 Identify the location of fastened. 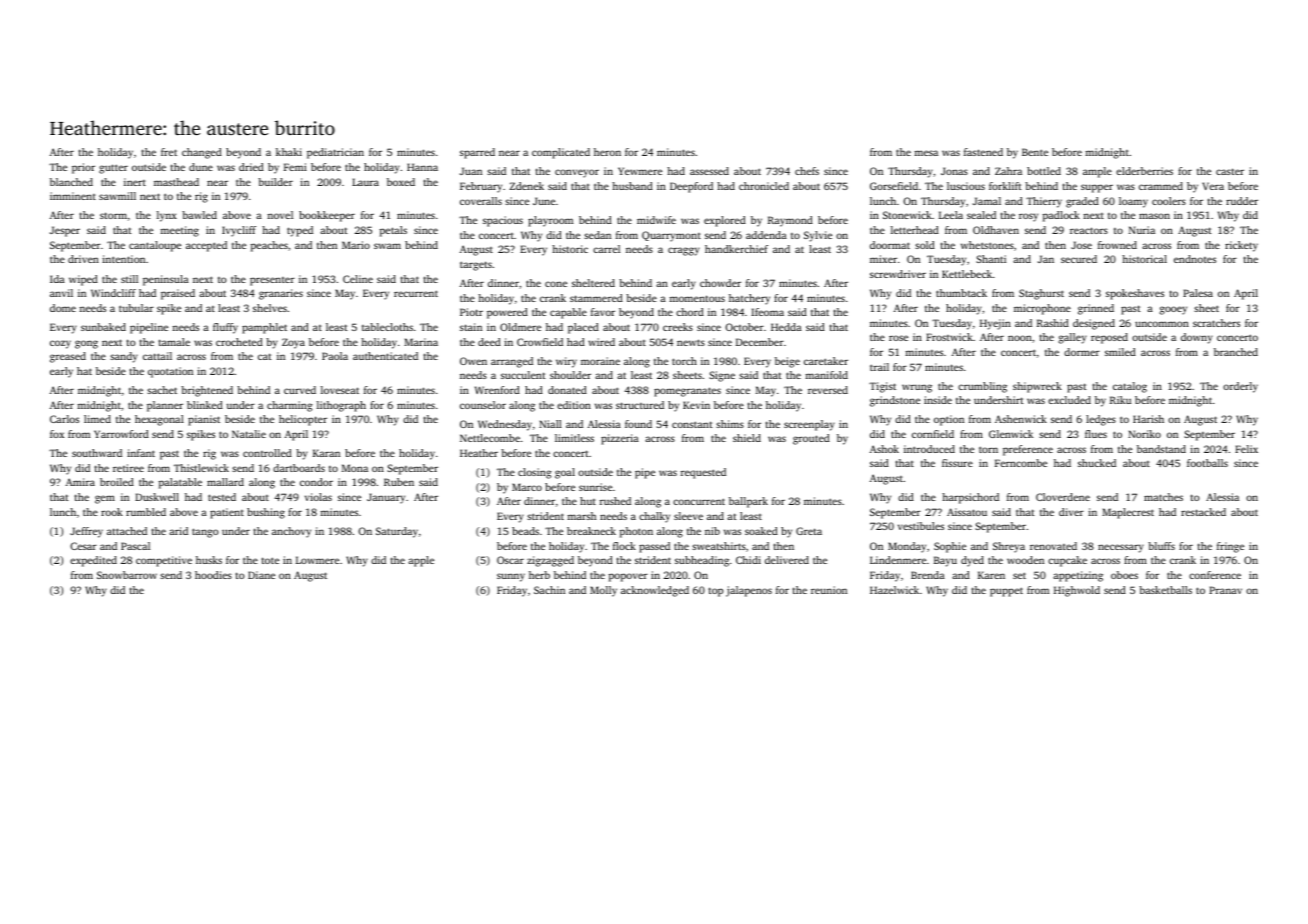
(983, 152).
